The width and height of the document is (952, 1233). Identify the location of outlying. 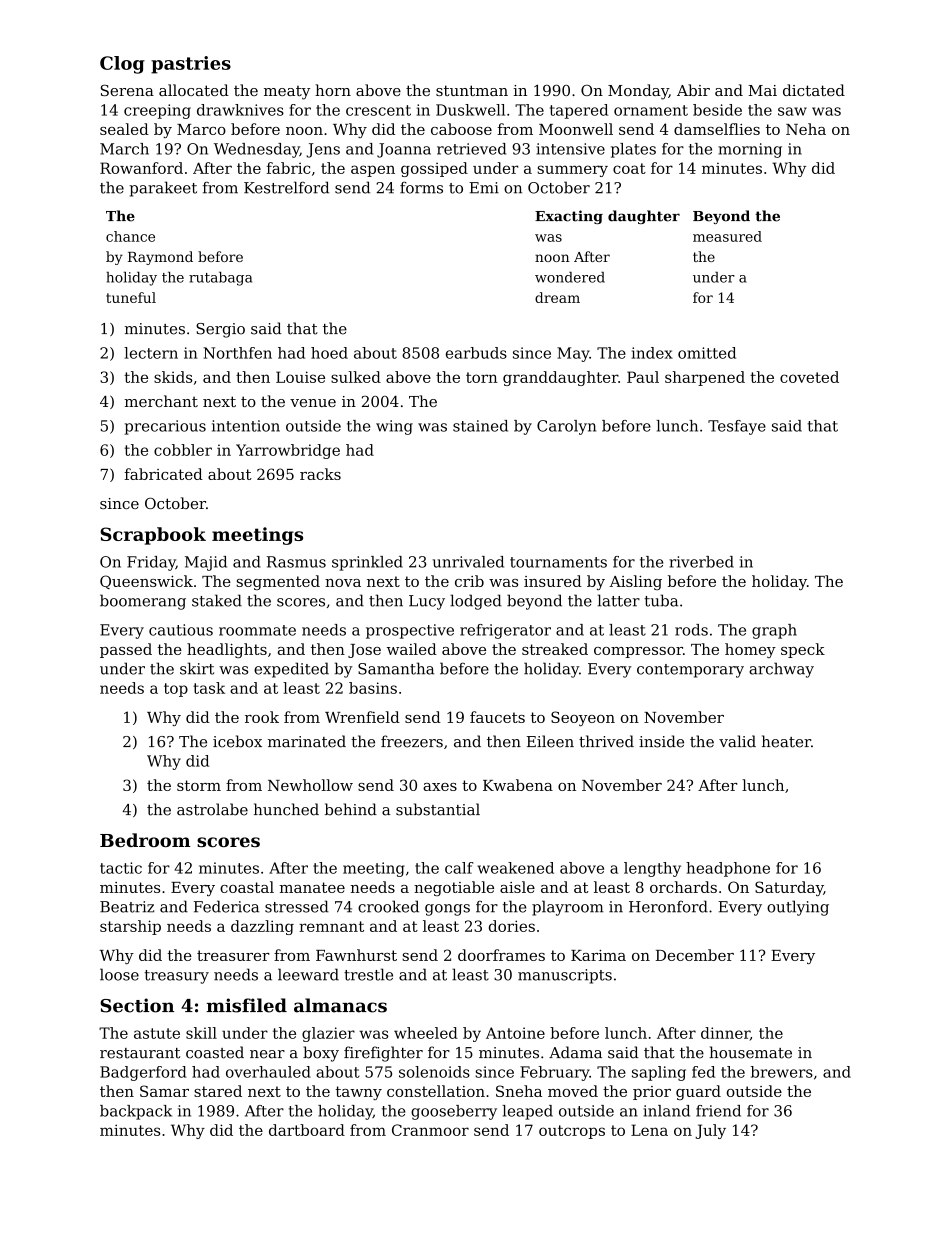
(798, 908).
